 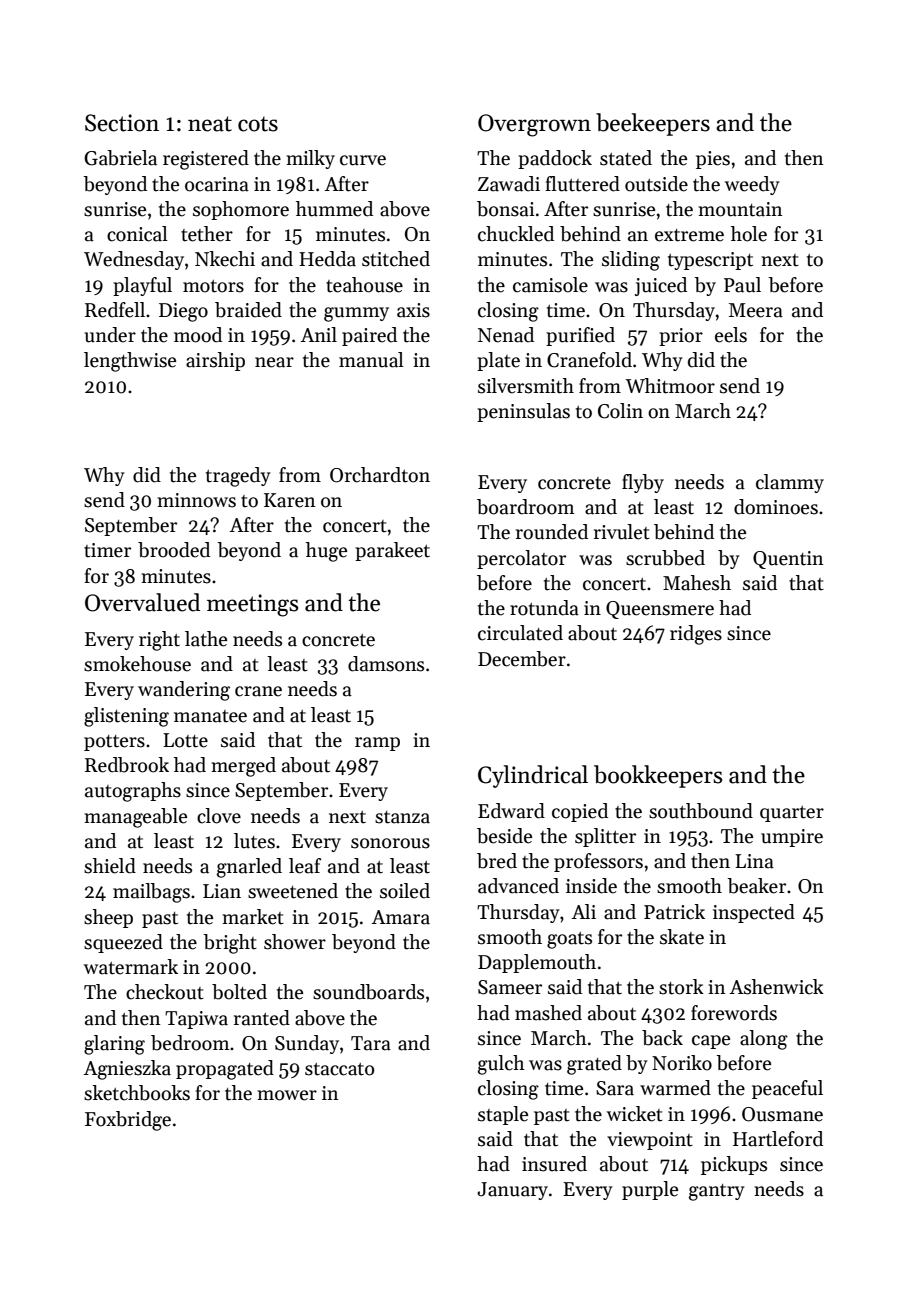 I want to click on boardroom, so click(x=526, y=507).
